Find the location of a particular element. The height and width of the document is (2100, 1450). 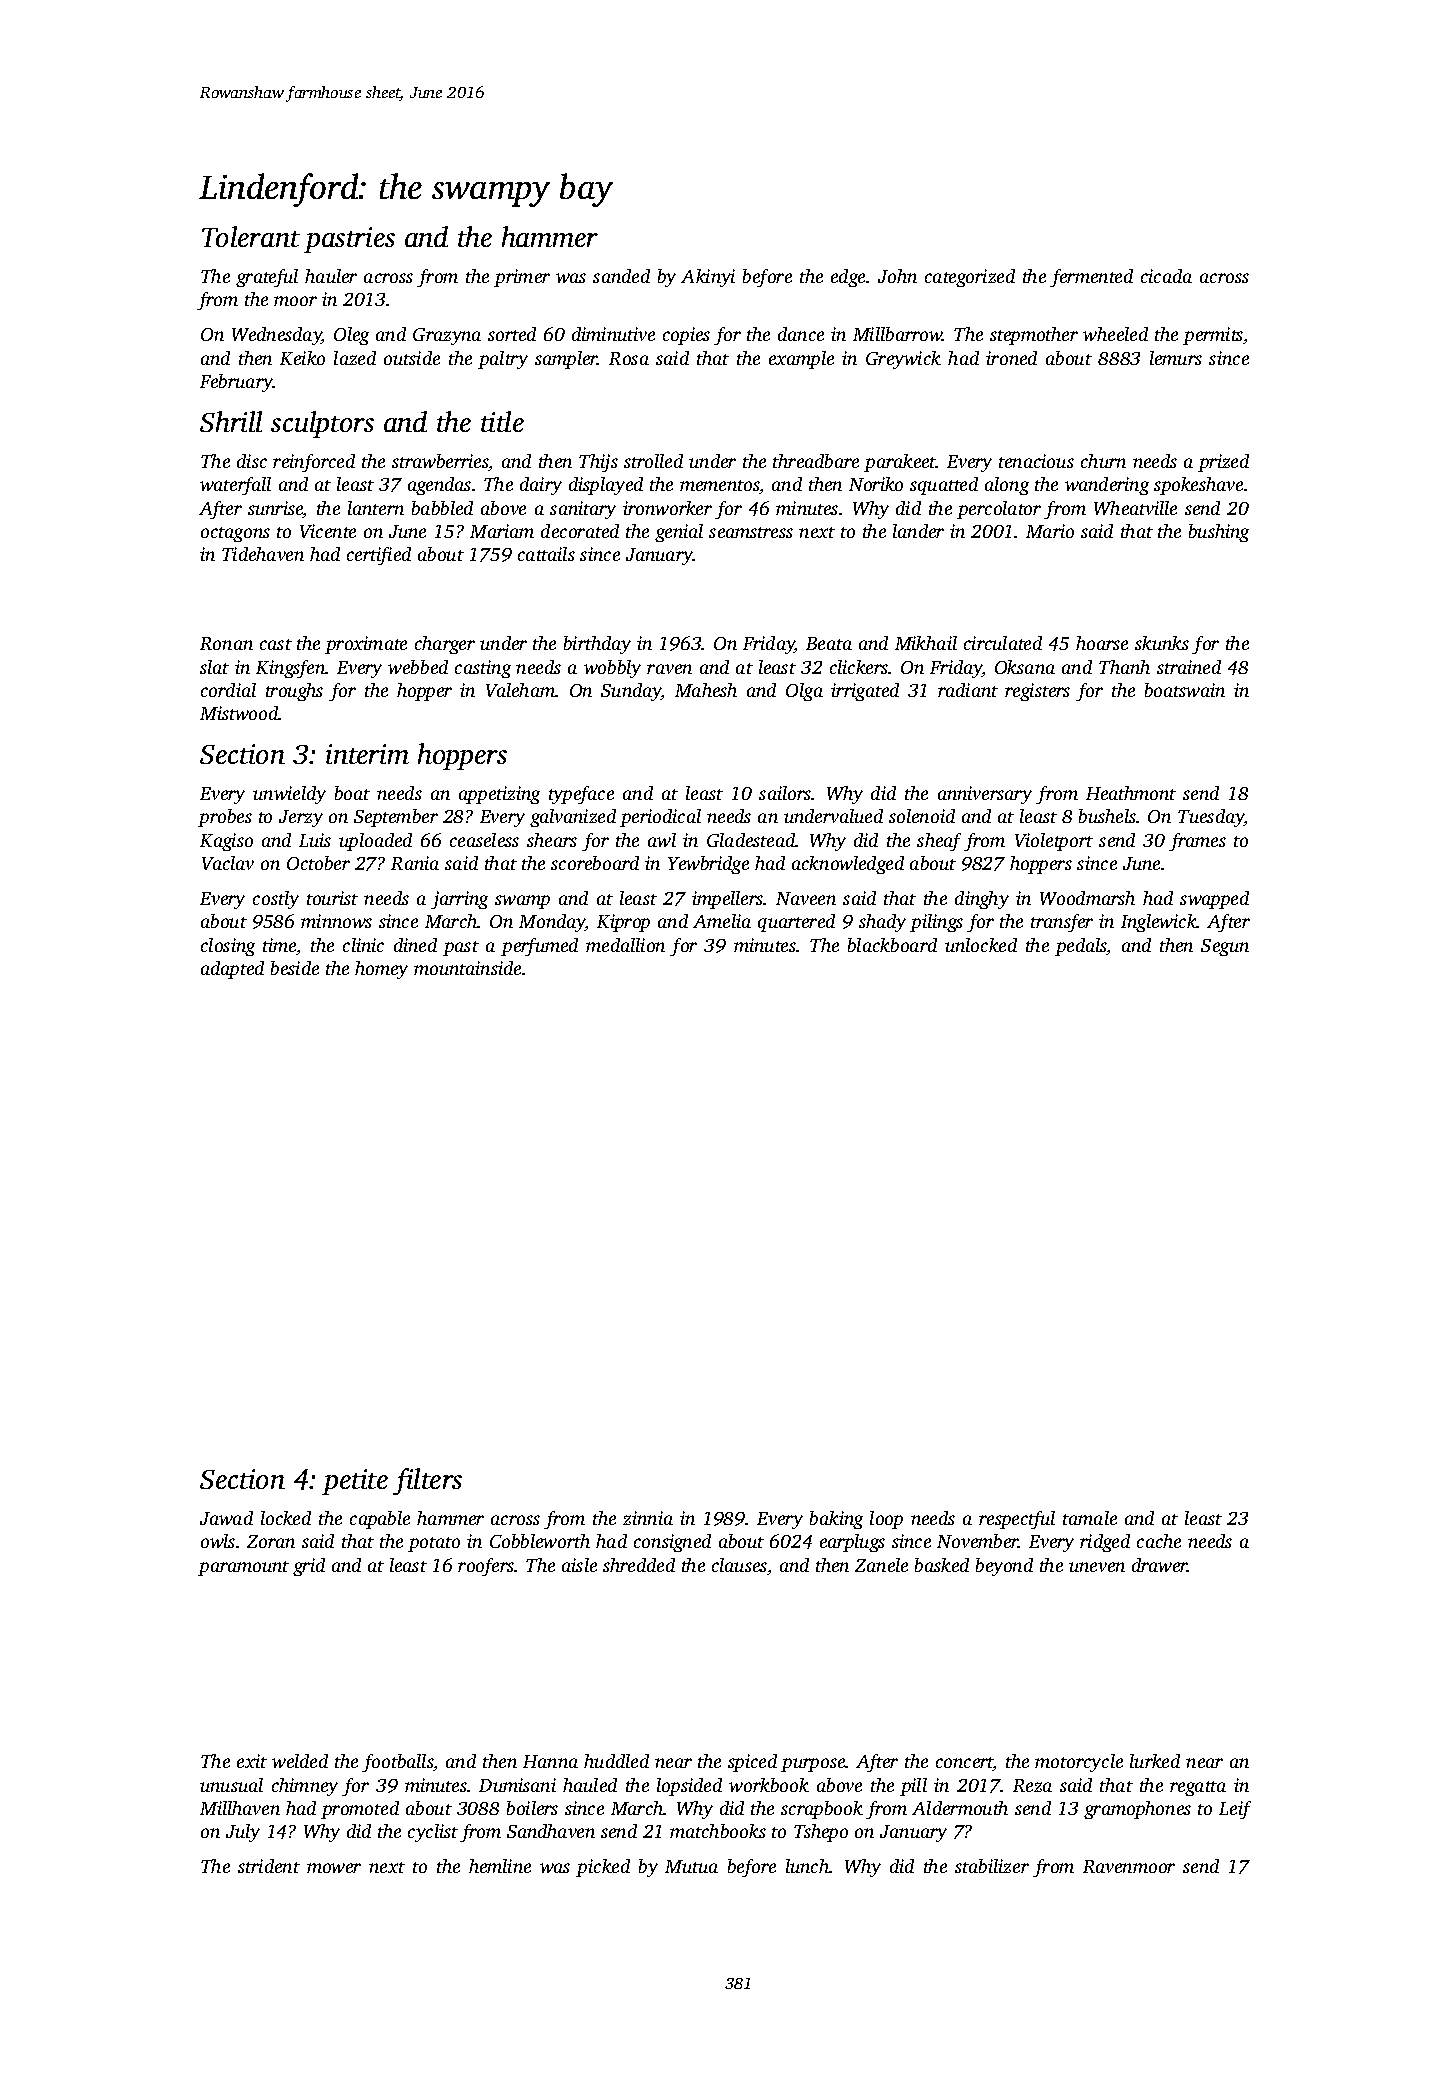

Mahesh is located at coordinates (706, 690).
